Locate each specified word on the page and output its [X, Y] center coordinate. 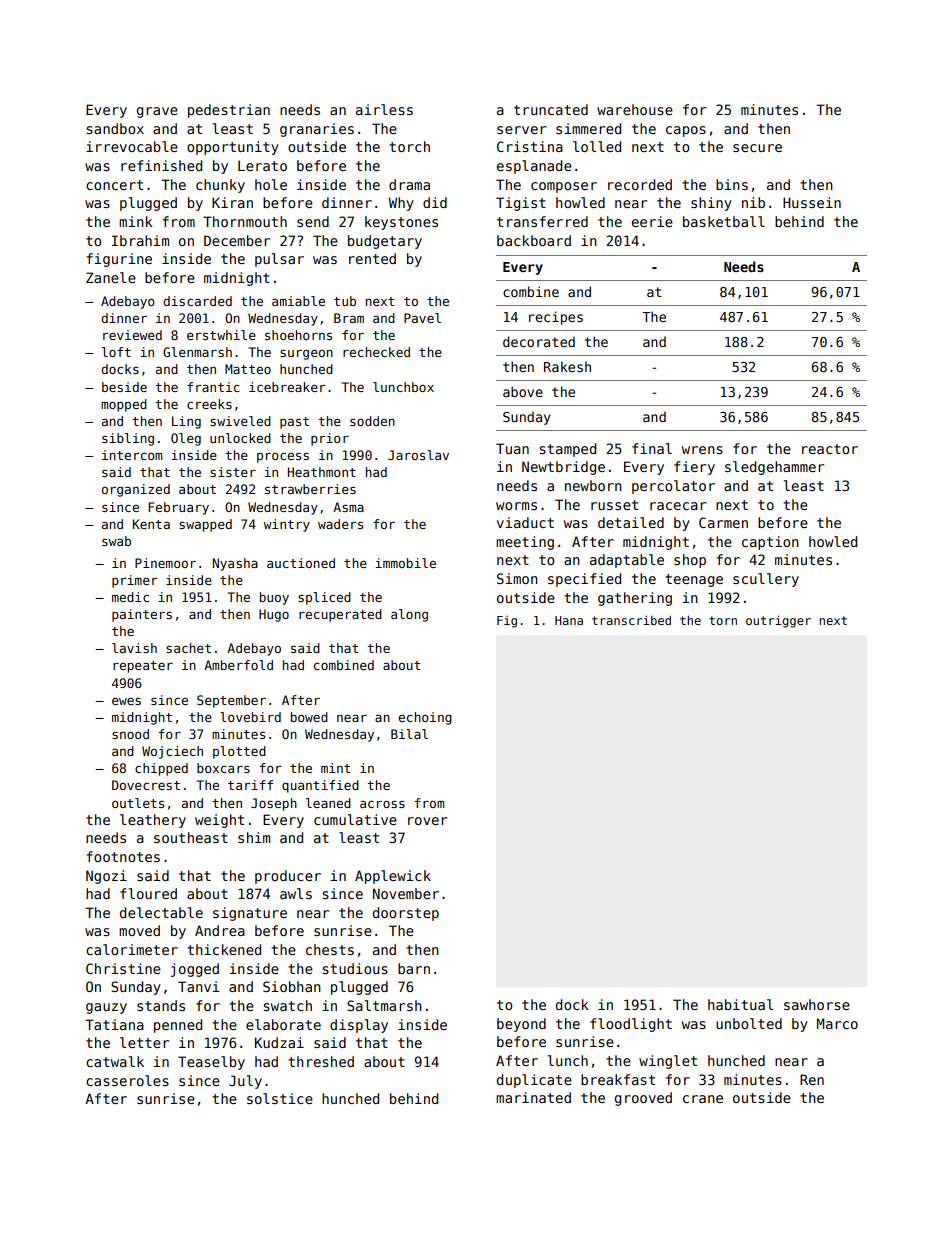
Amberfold [238, 665]
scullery [766, 580]
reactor [830, 449]
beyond [521, 1025]
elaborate [283, 1024]
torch [409, 146]
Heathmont [322, 472]
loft [116, 352]
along [409, 615]
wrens [702, 450]
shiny [711, 204]
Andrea [220, 930]
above [523, 391]
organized [136, 490]
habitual [740, 1004]
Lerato [262, 165]
